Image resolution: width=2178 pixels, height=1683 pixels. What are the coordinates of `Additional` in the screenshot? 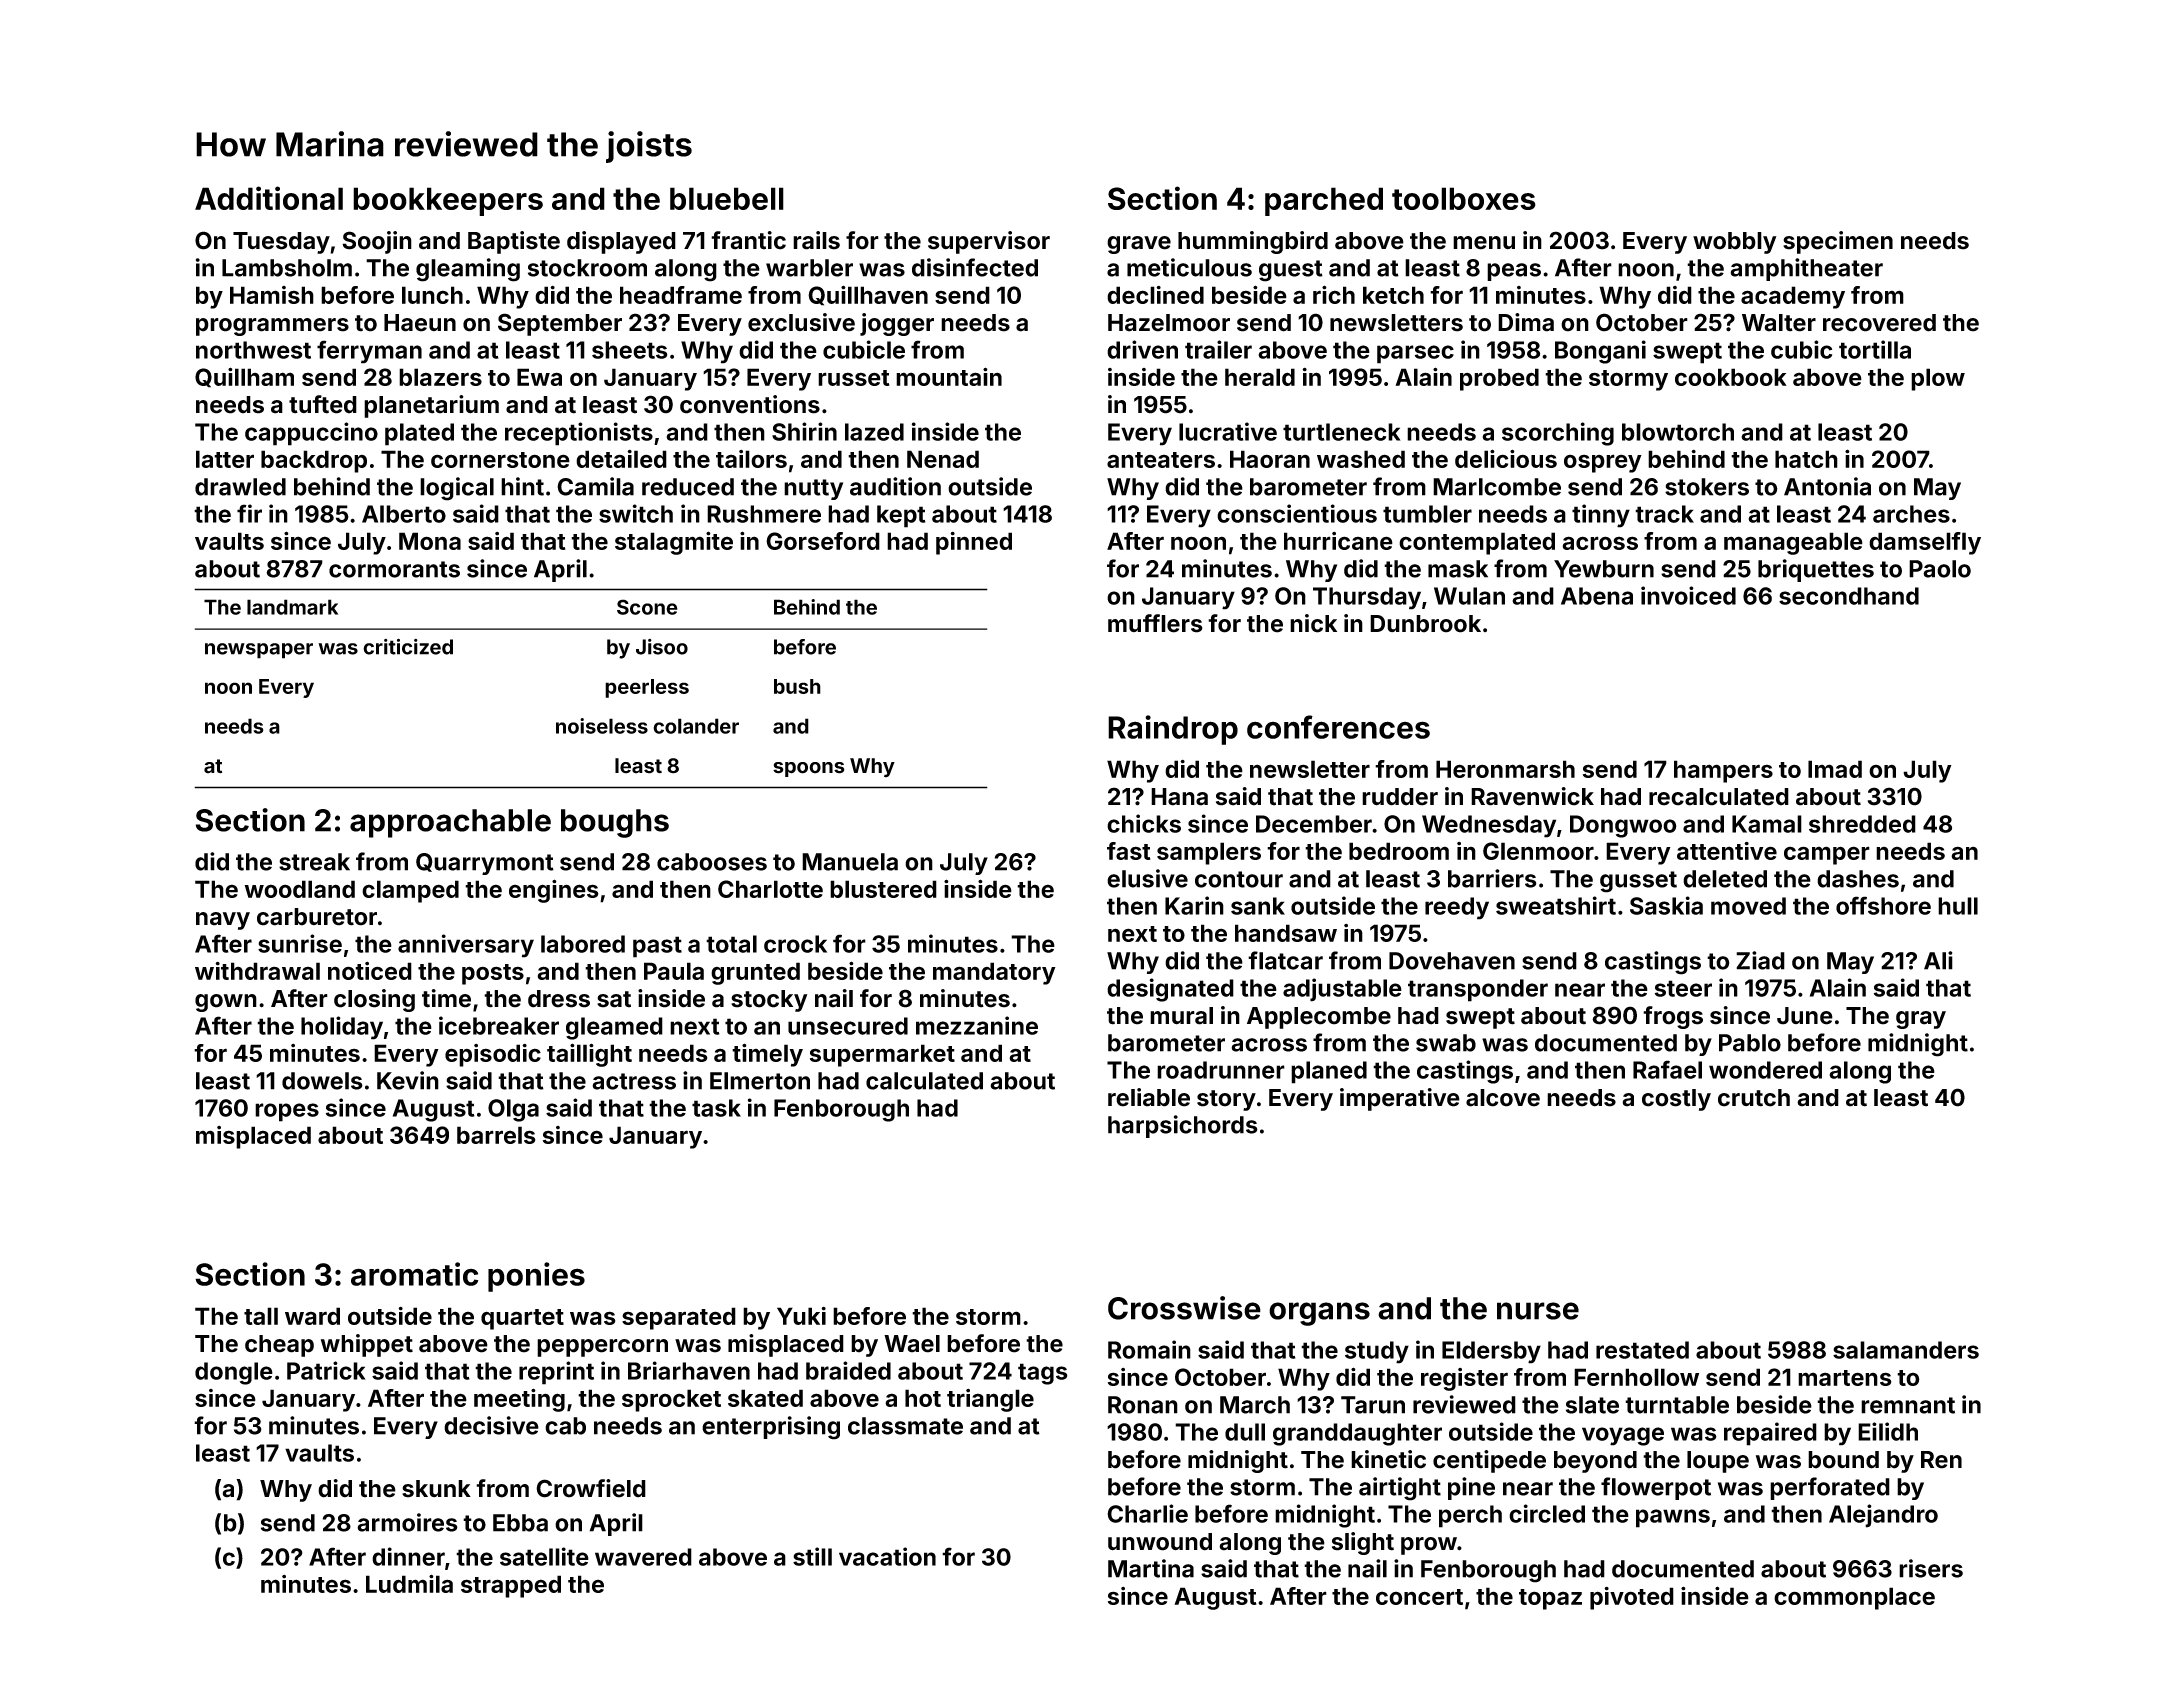 It's located at (269, 198).
